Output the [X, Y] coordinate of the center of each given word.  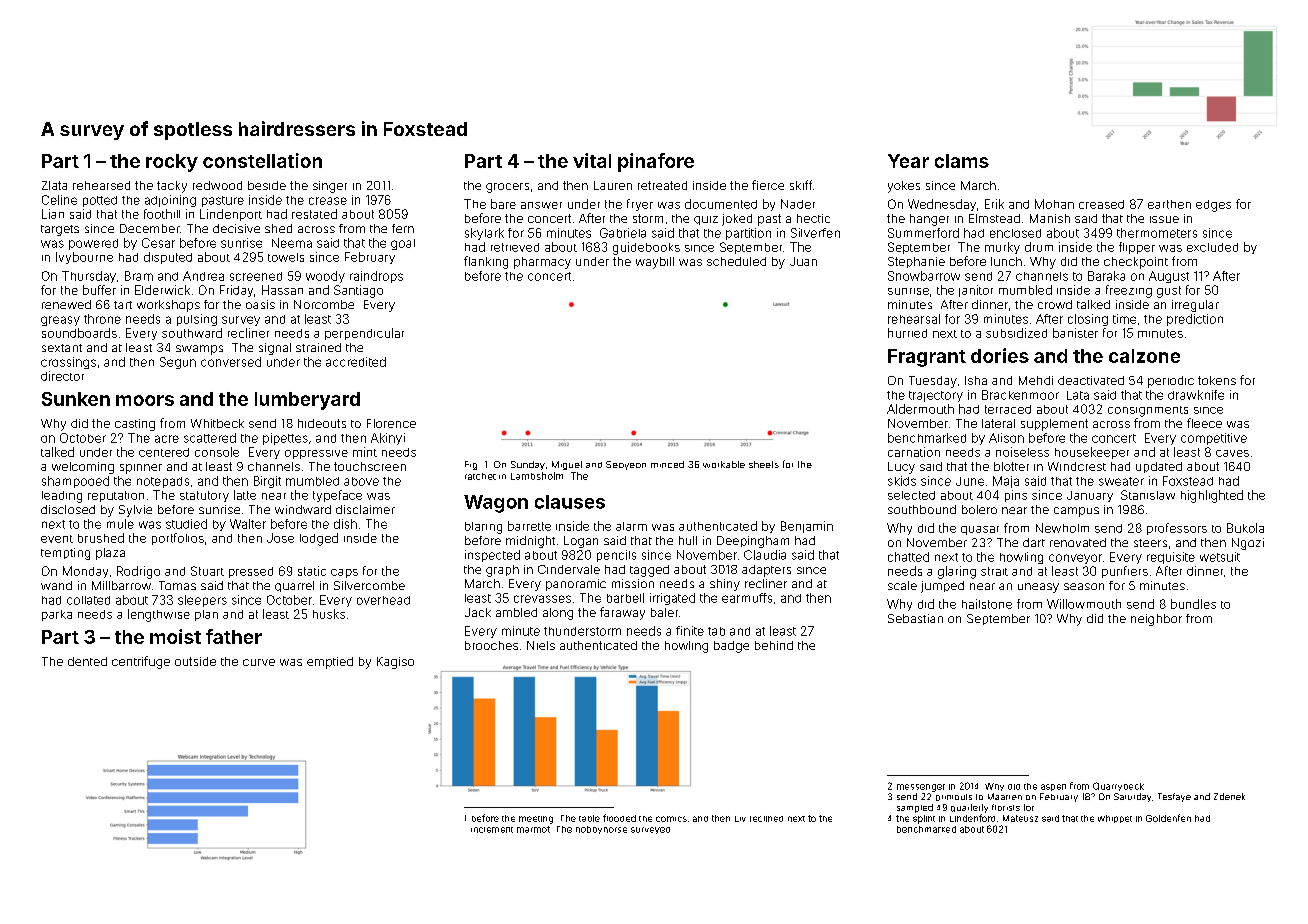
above [361, 481]
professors [1177, 529]
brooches [491, 645]
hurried [907, 333]
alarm [631, 526]
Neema [292, 243]
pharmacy [542, 263]
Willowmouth [1084, 604]
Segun [178, 363]
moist [175, 636]
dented [87, 661]
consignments [1148, 411]
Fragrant [927, 358]
